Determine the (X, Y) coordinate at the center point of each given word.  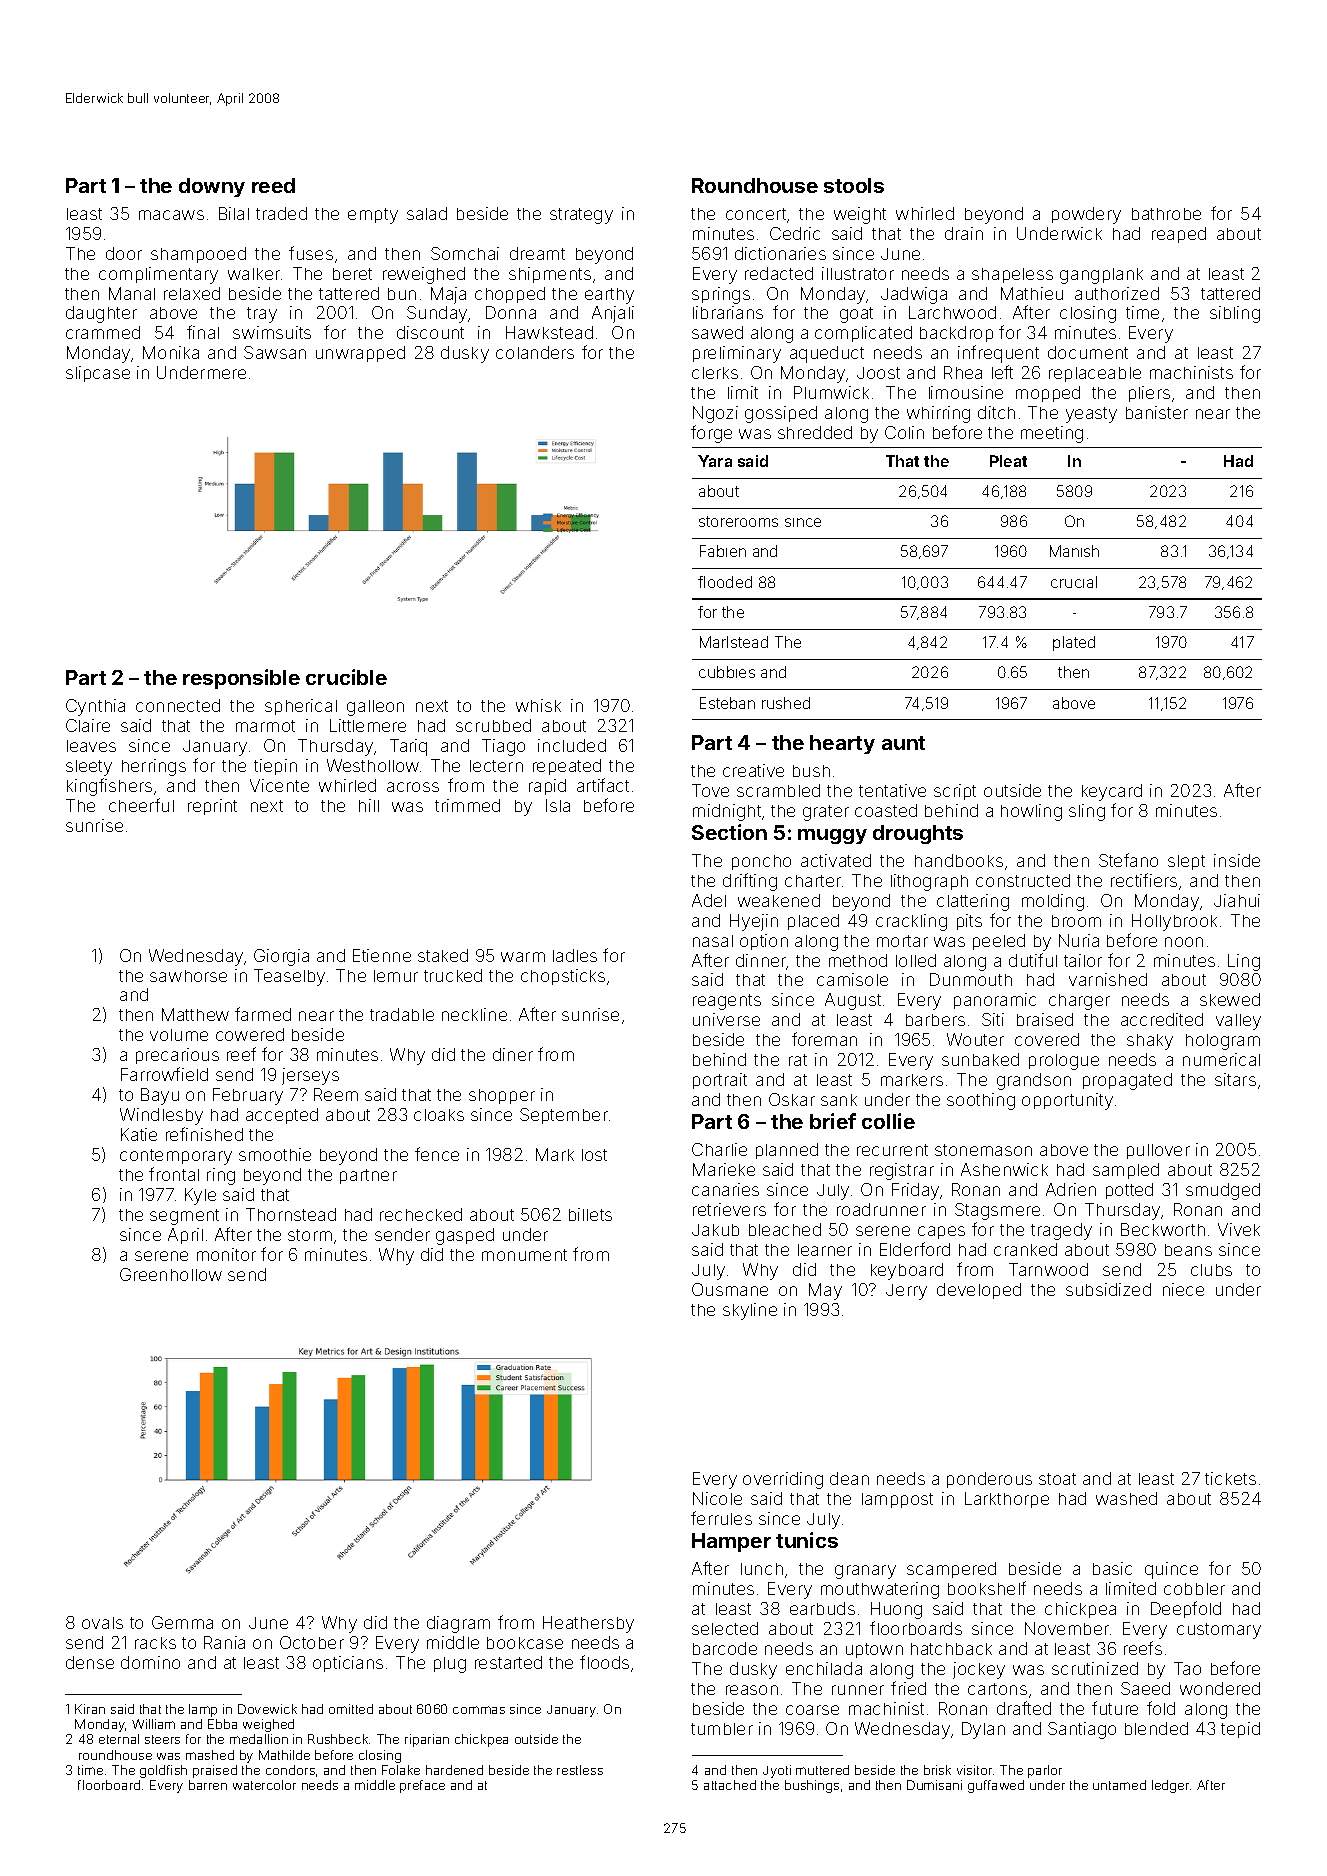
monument (524, 1255)
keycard (1112, 792)
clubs (1211, 1270)
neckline (474, 1014)
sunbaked (980, 1059)
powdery (1086, 215)
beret (352, 274)
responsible (241, 679)
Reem (336, 1094)
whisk (538, 705)
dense (90, 1662)
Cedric (795, 233)
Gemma (182, 1622)
